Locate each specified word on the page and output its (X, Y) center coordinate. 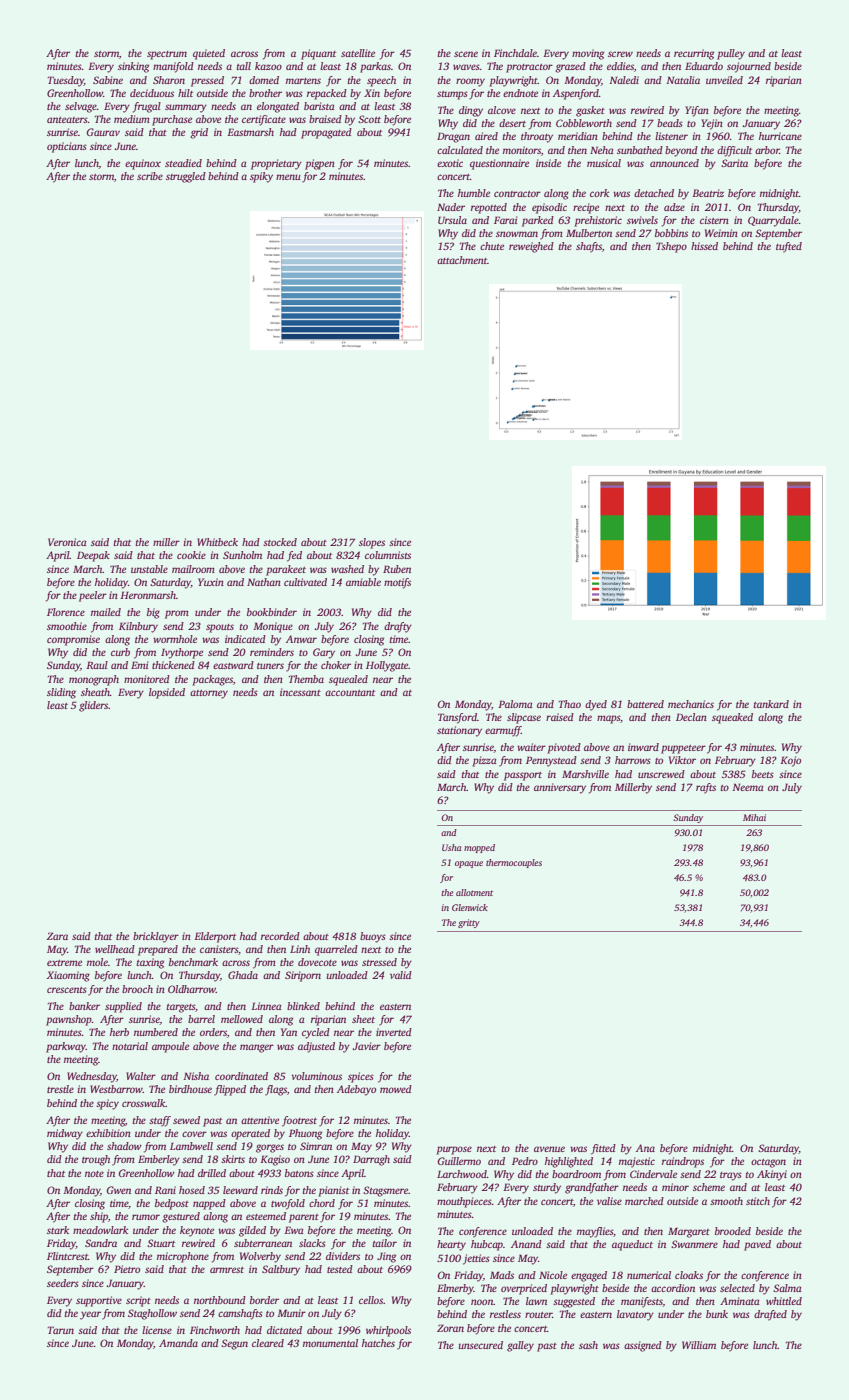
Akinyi (772, 1175)
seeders (63, 1283)
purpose (454, 1150)
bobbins (671, 233)
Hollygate (387, 666)
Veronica (67, 542)
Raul (97, 665)
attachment (462, 260)
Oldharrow (192, 989)
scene (466, 54)
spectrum (167, 55)
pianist (333, 1191)
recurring (694, 54)
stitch (758, 1201)
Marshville (585, 774)
